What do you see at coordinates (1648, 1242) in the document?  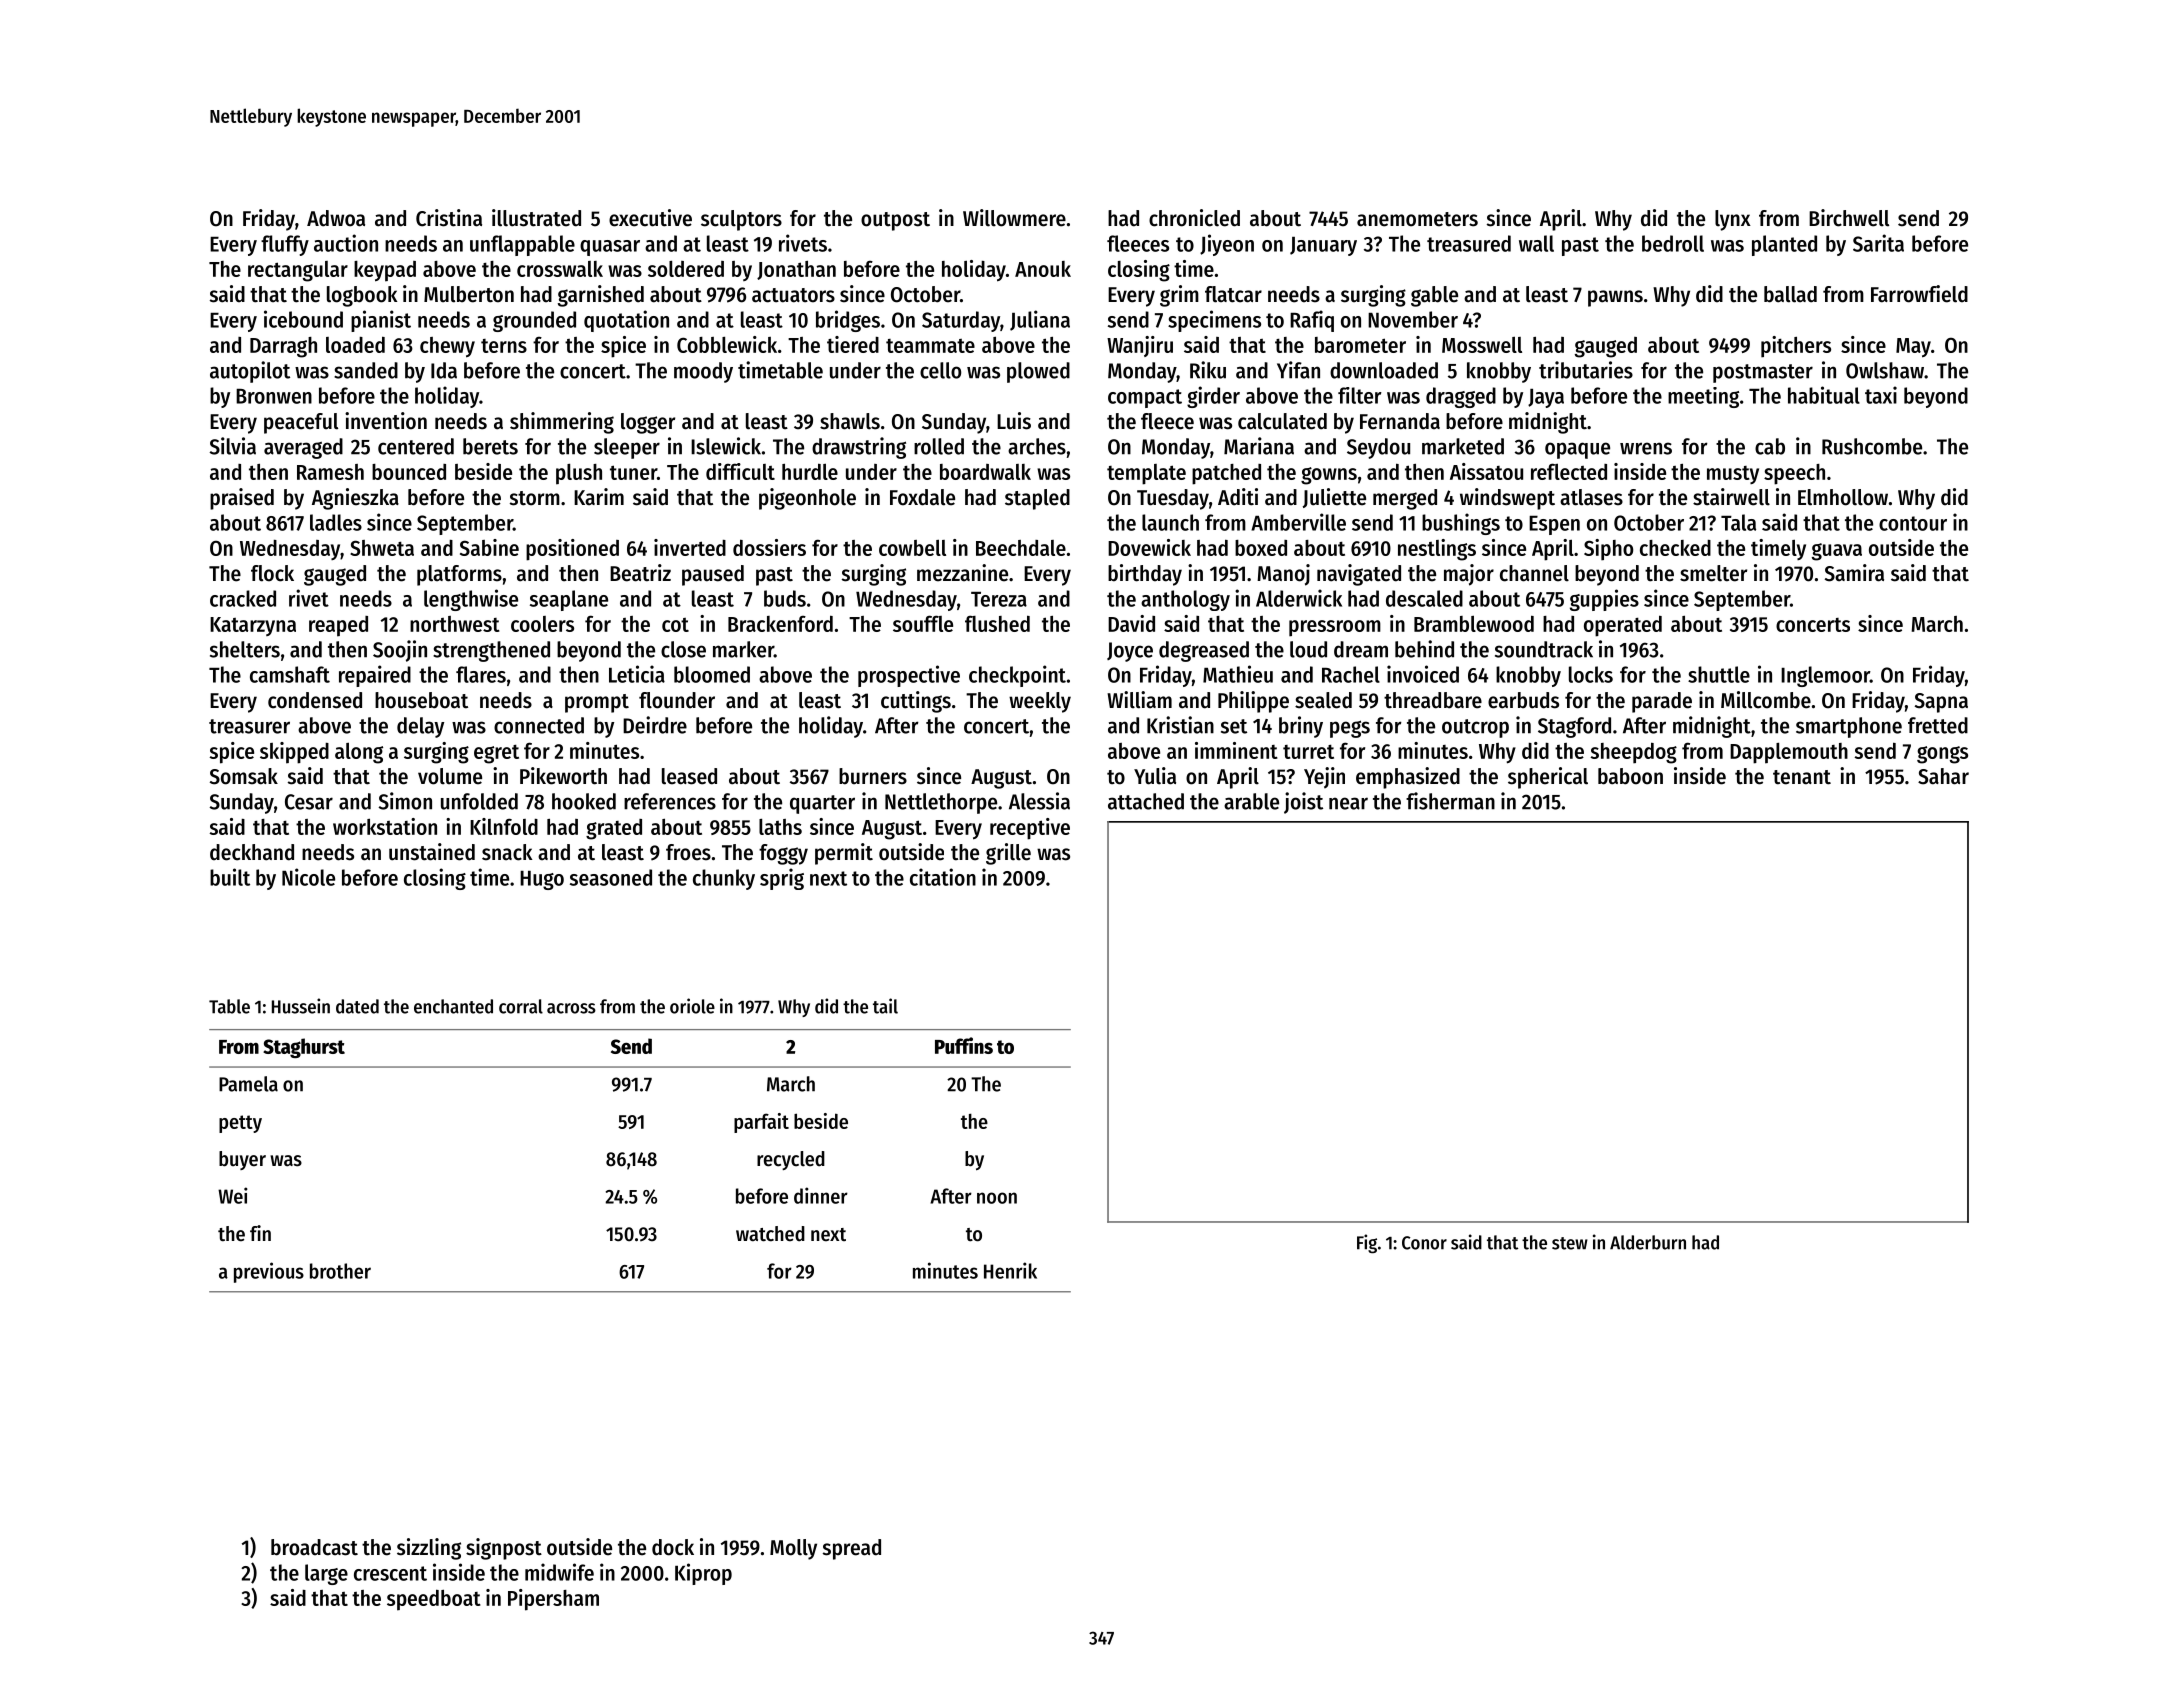 I see `Alderburn` at bounding box center [1648, 1242].
